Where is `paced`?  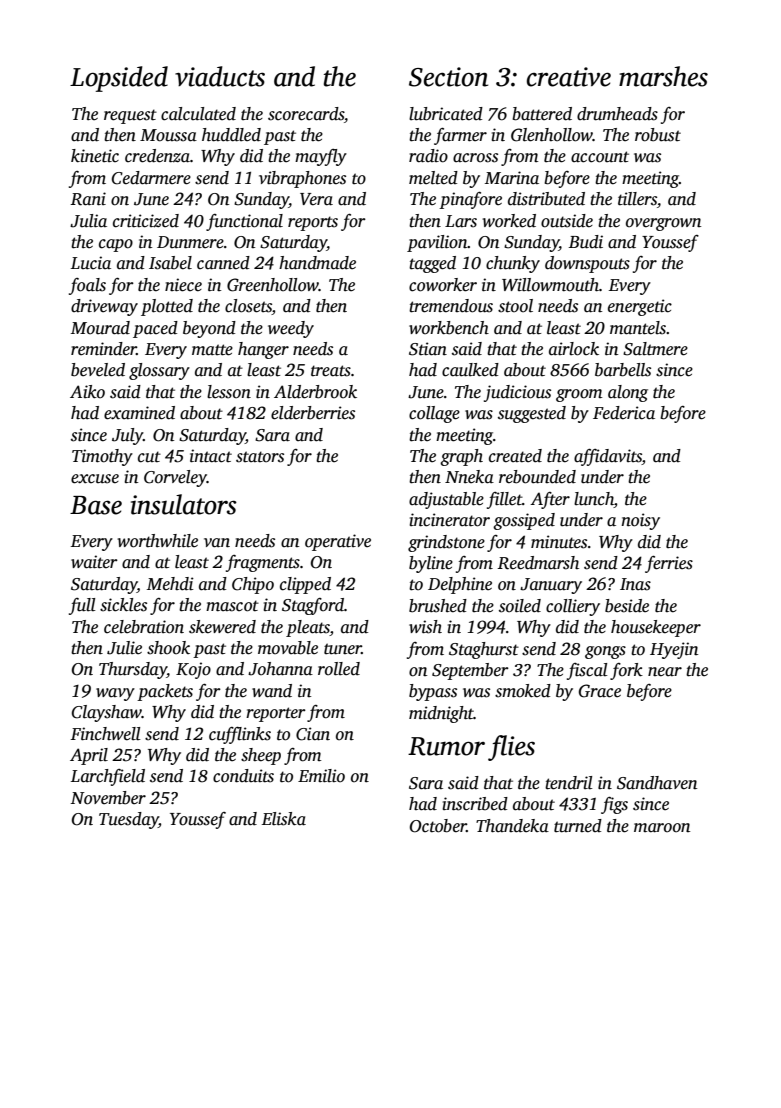
paced is located at coordinates (155, 329).
